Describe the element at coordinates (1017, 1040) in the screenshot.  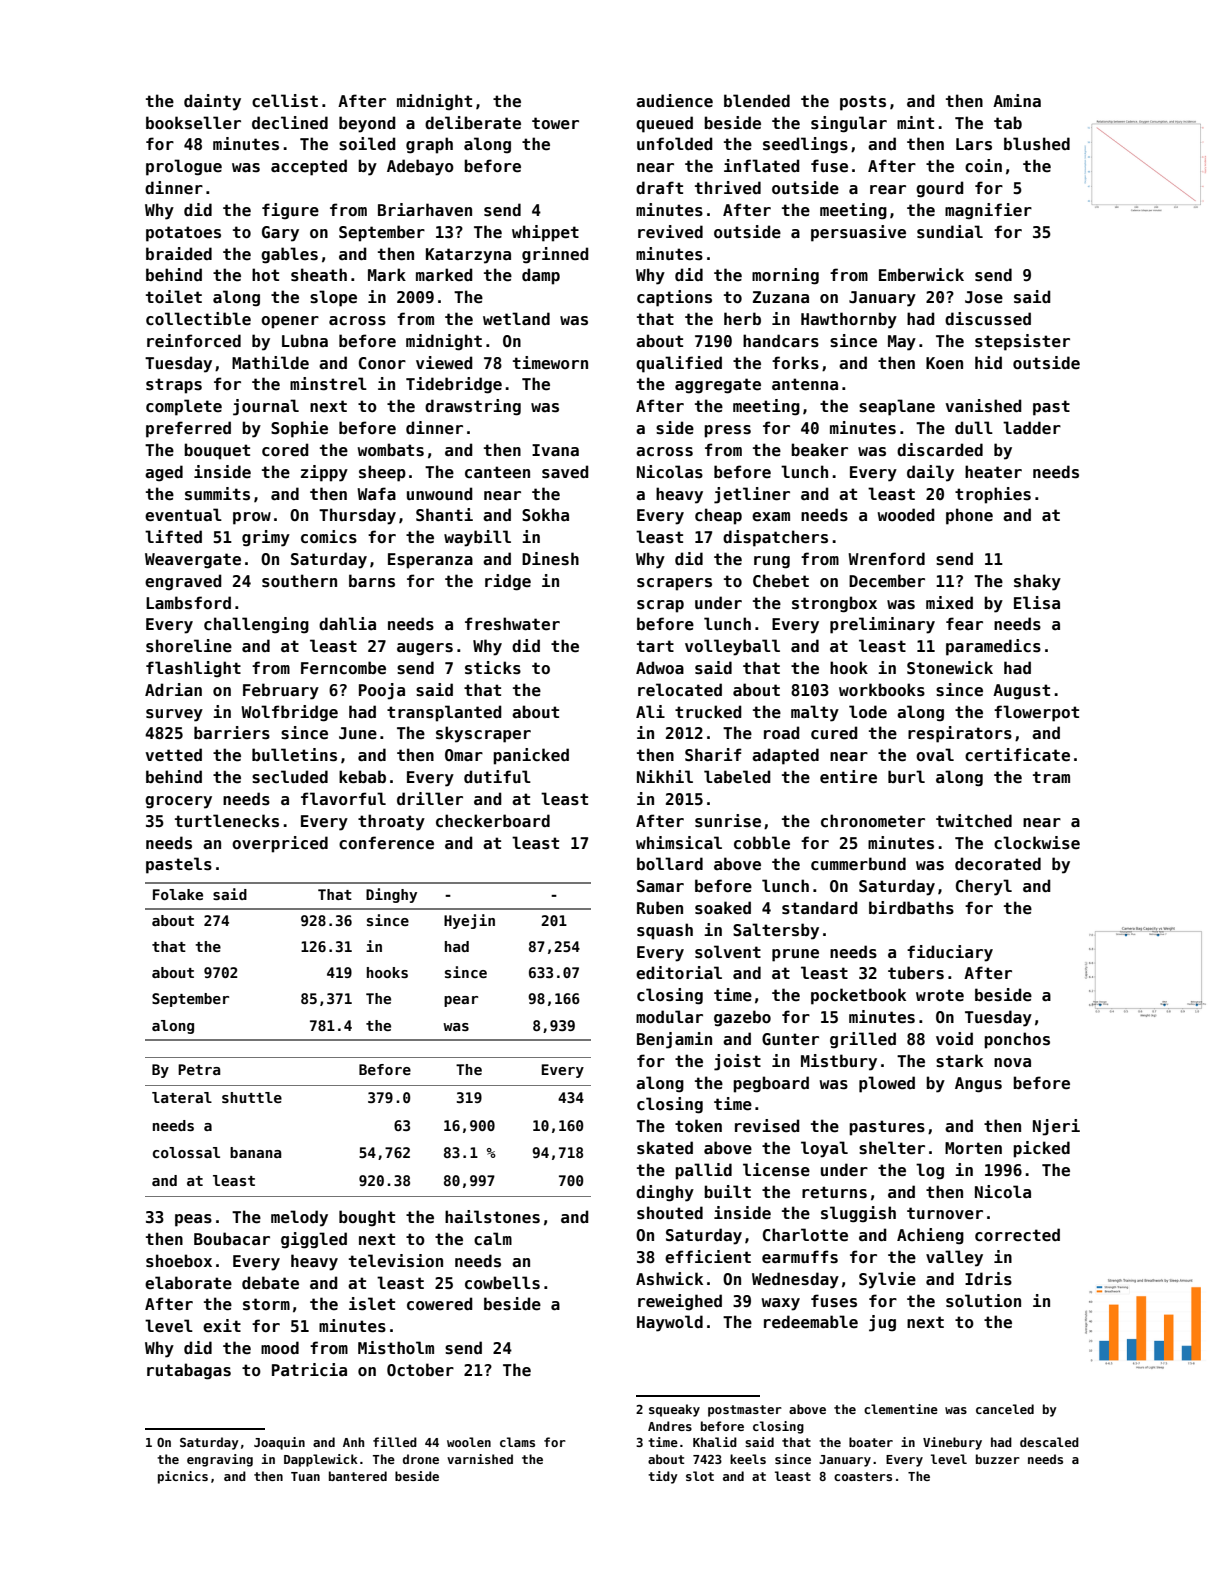
I see `ponchos` at that location.
